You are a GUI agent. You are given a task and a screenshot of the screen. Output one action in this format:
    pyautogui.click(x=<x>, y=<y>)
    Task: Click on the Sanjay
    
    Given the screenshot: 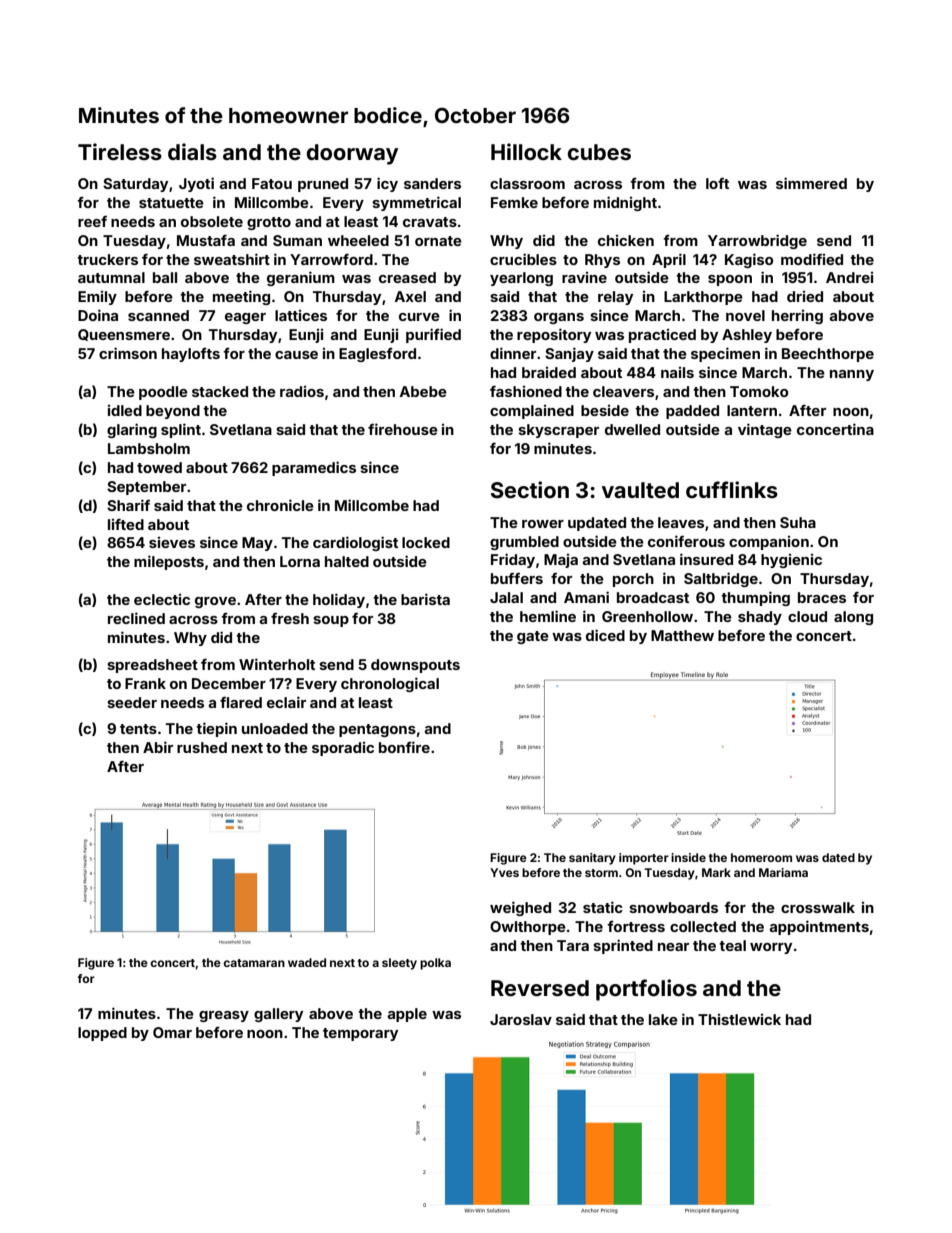 What is the action you would take?
    pyautogui.click(x=569, y=354)
